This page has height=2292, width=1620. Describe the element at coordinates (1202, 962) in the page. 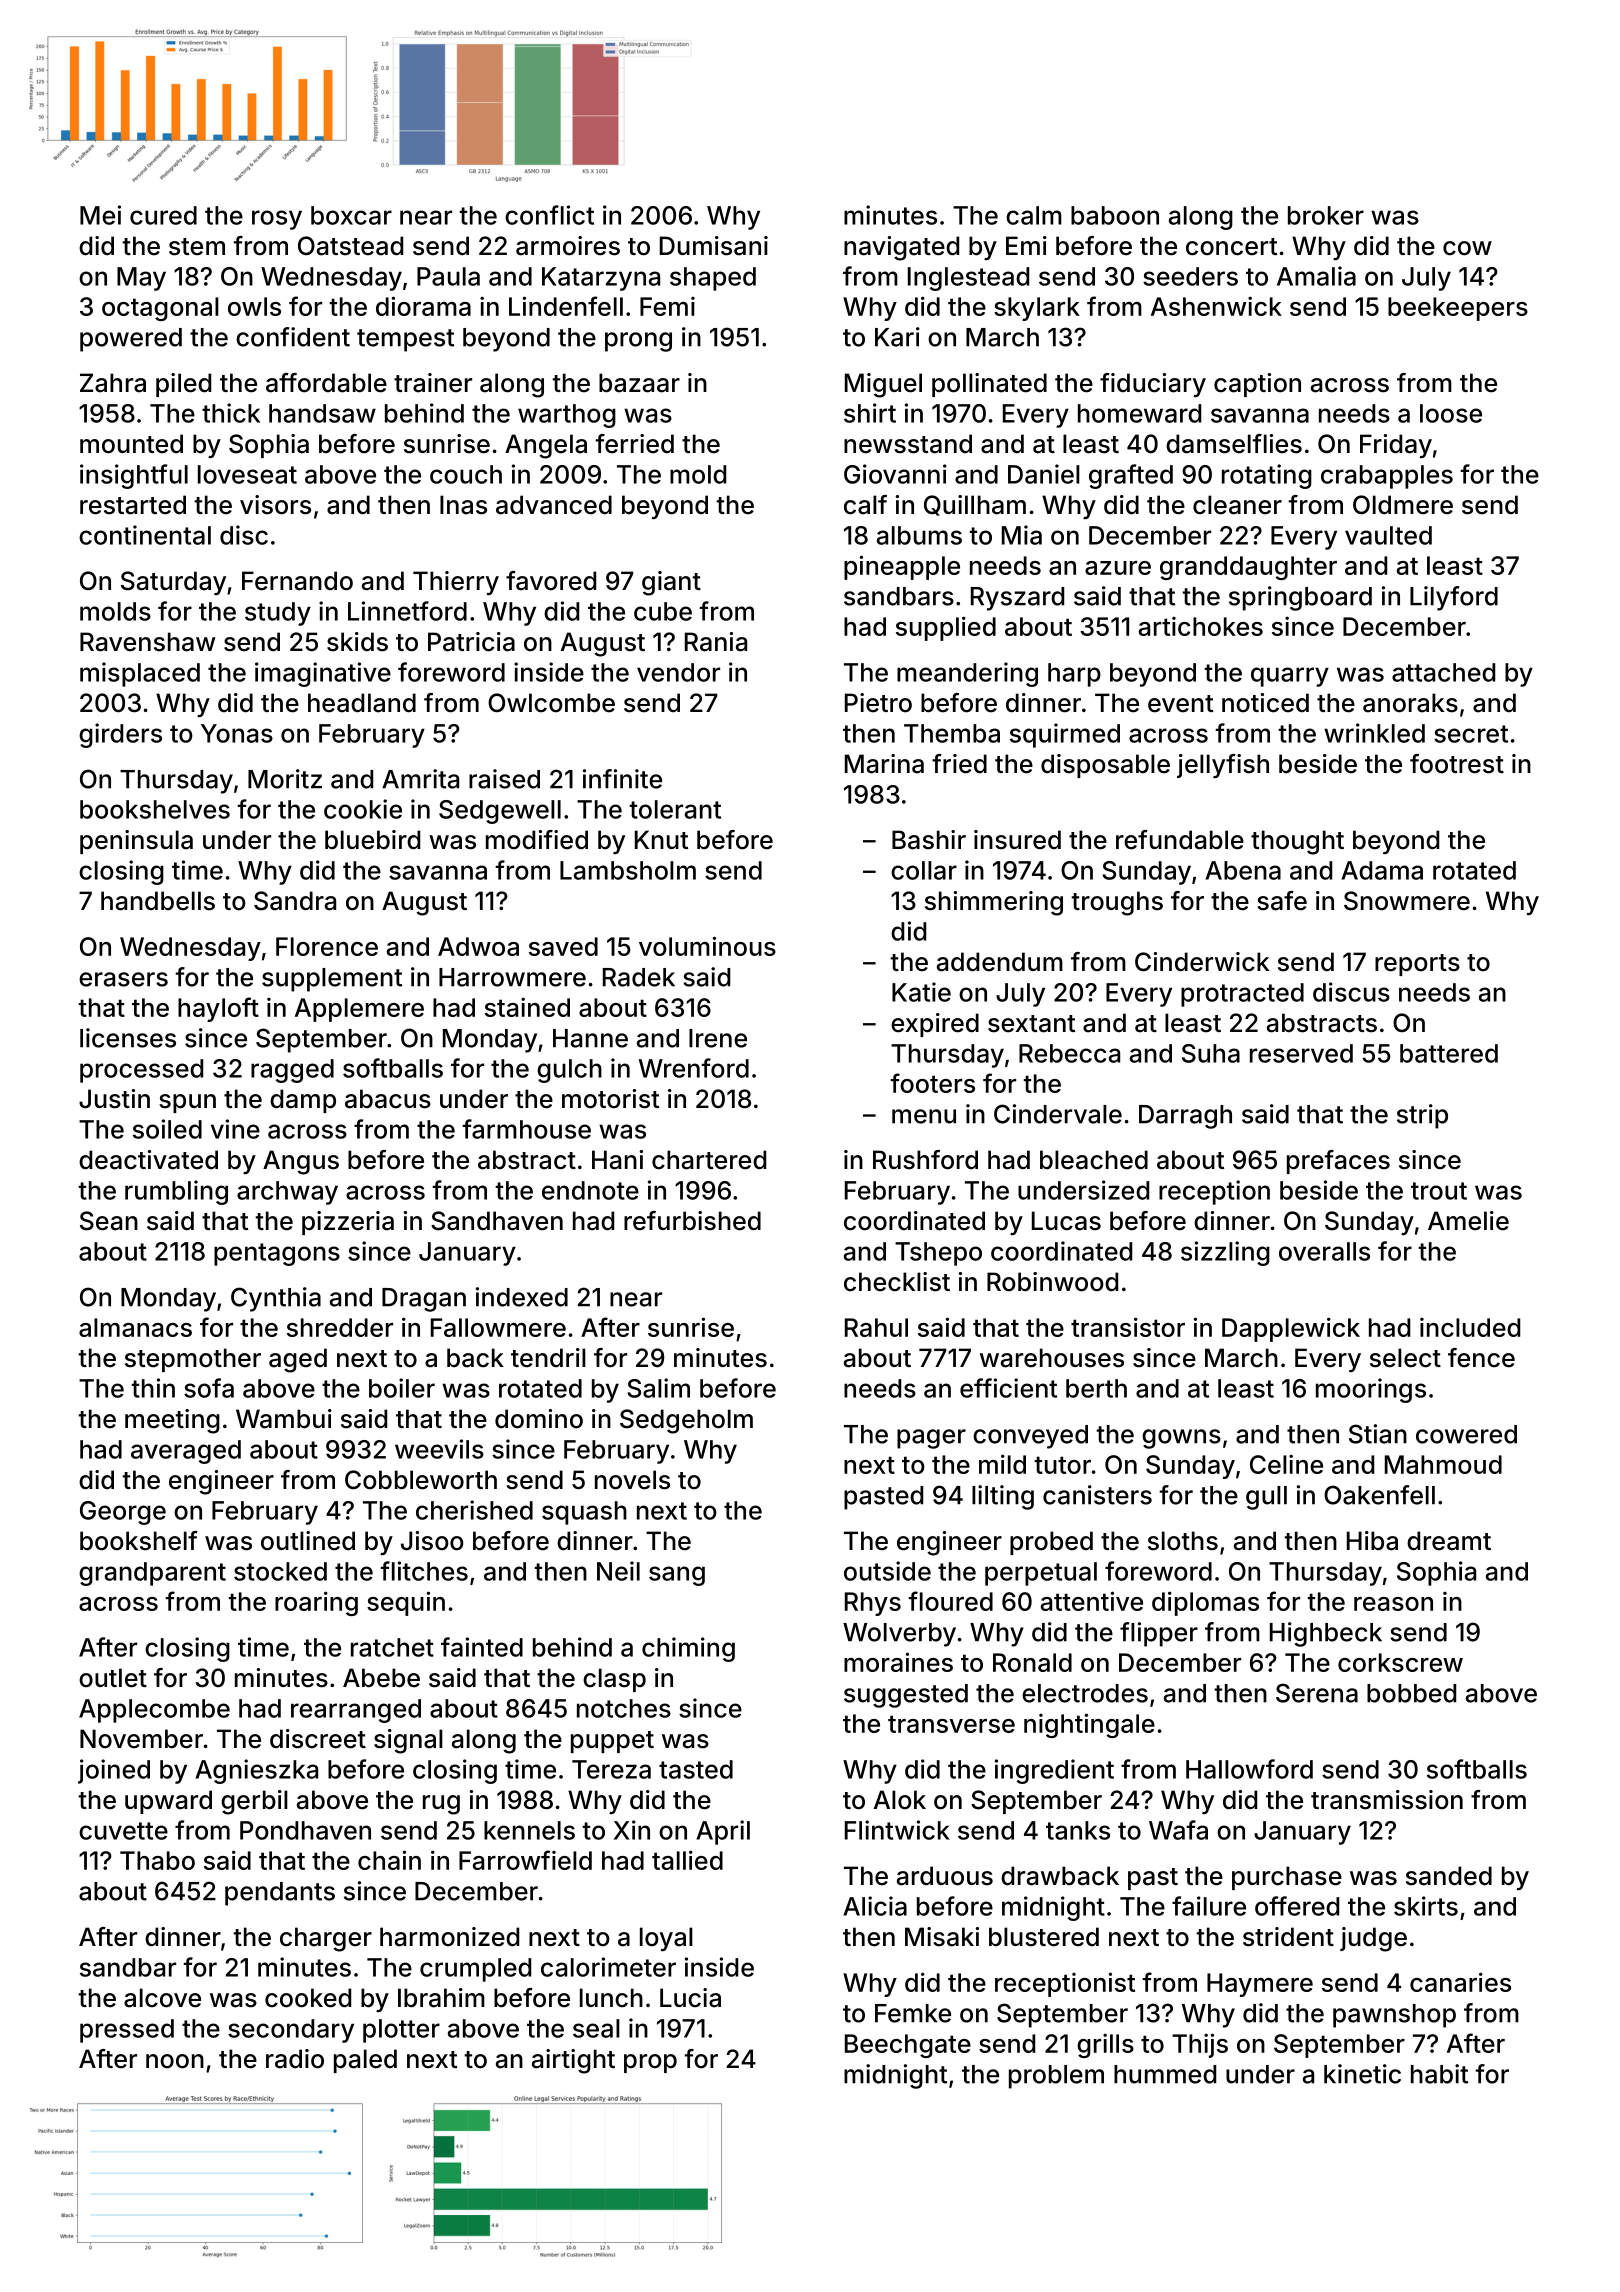

I see `Cinderwick` at that location.
